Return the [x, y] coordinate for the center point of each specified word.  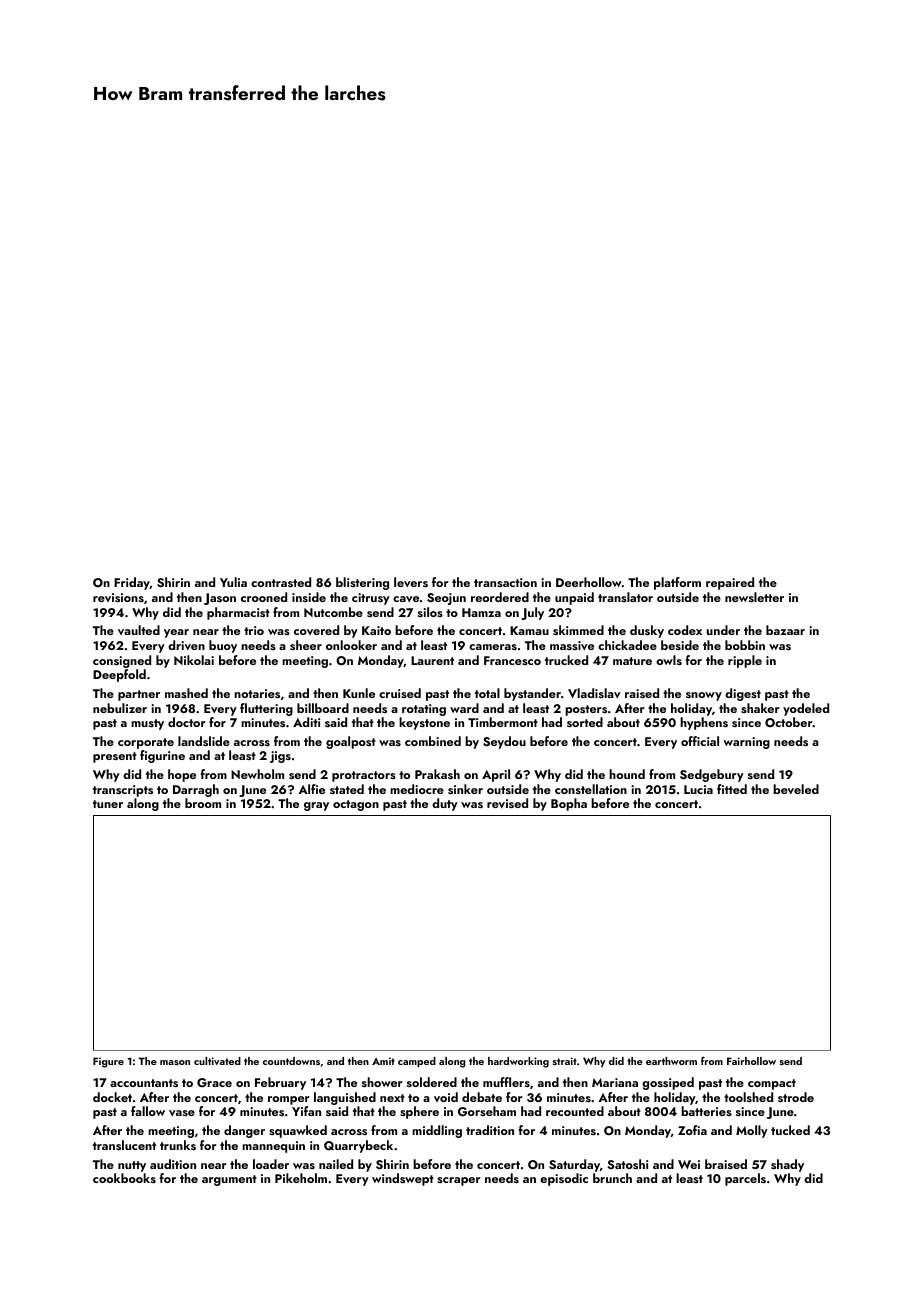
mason [175, 1062]
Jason [220, 599]
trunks [178, 1145]
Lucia [698, 789]
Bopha [569, 804]
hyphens [704, 723]
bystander [532, 694]
